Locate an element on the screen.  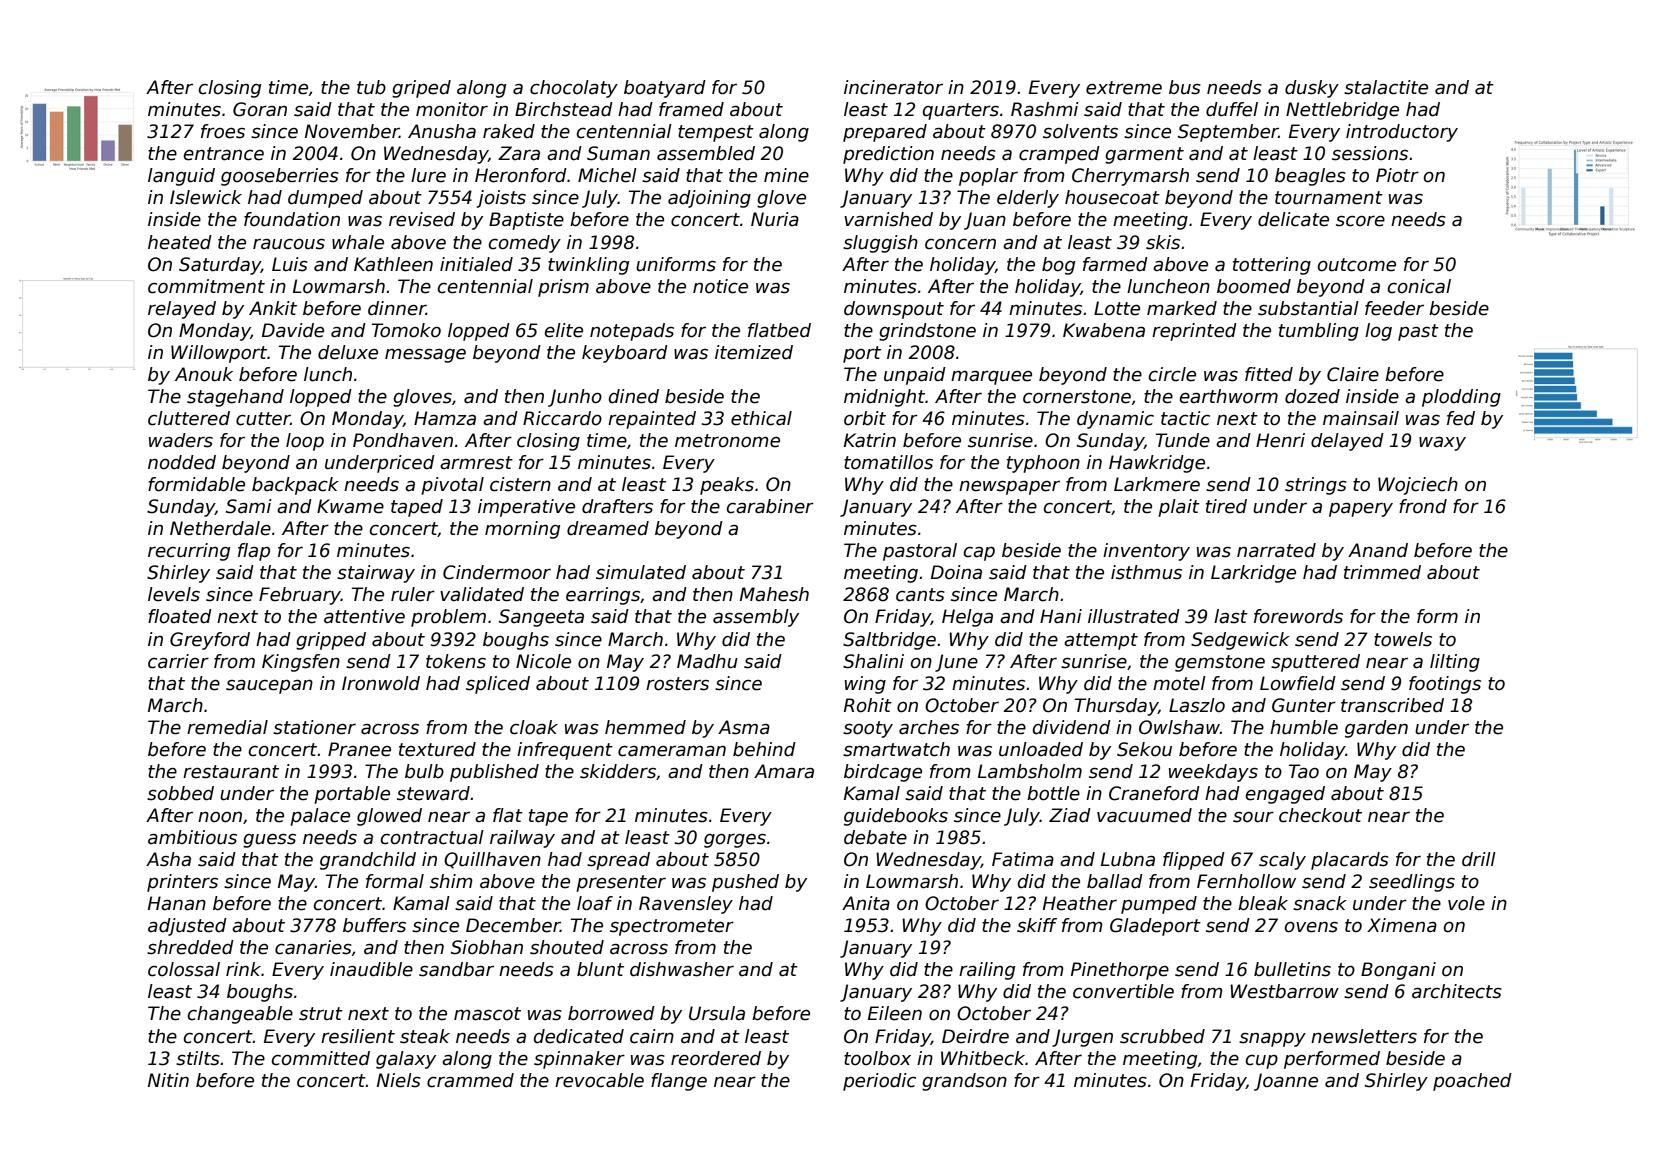
crammed is located at coordinates (470, 1080).
